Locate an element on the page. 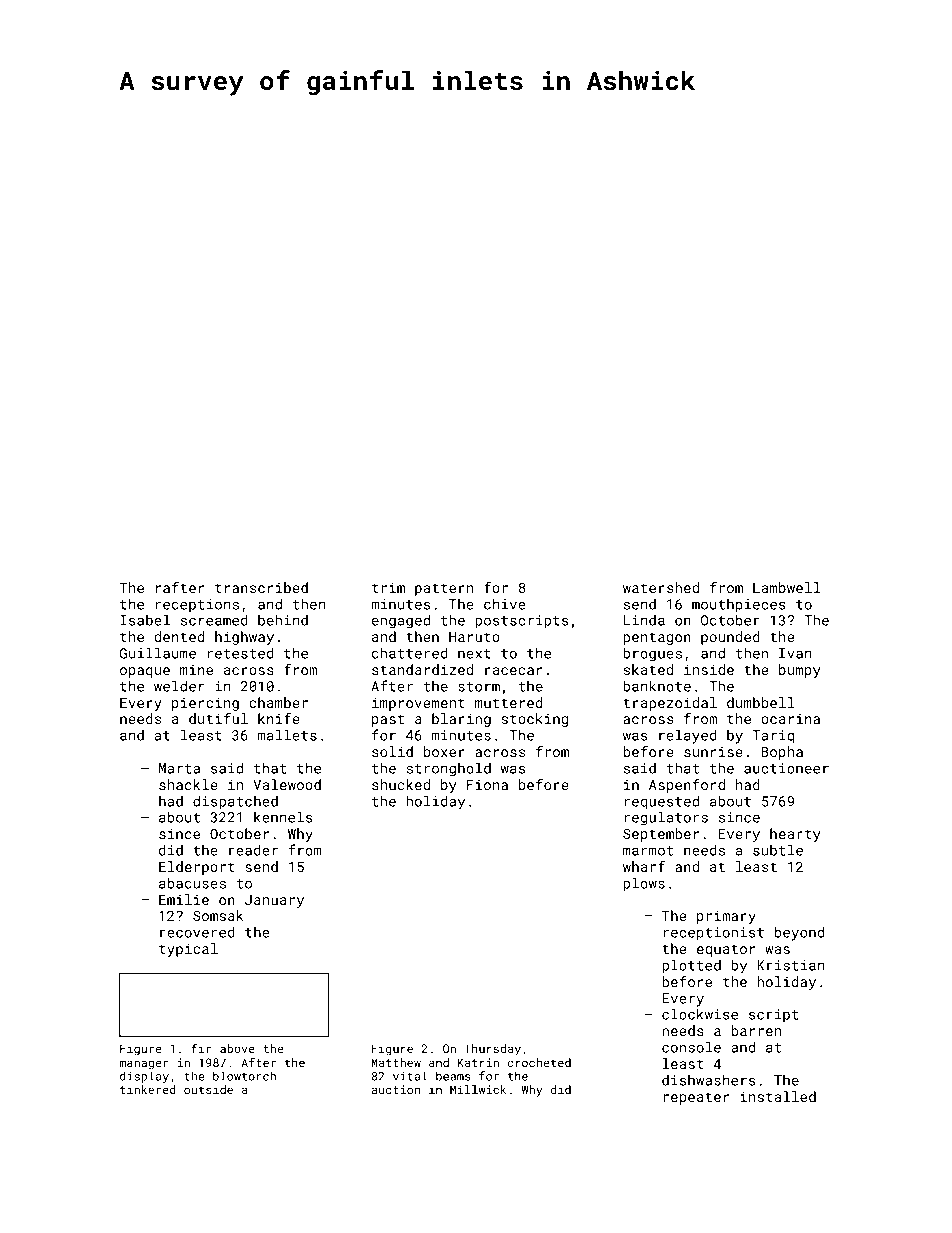  screamed is located at coordinates (214, 620).
